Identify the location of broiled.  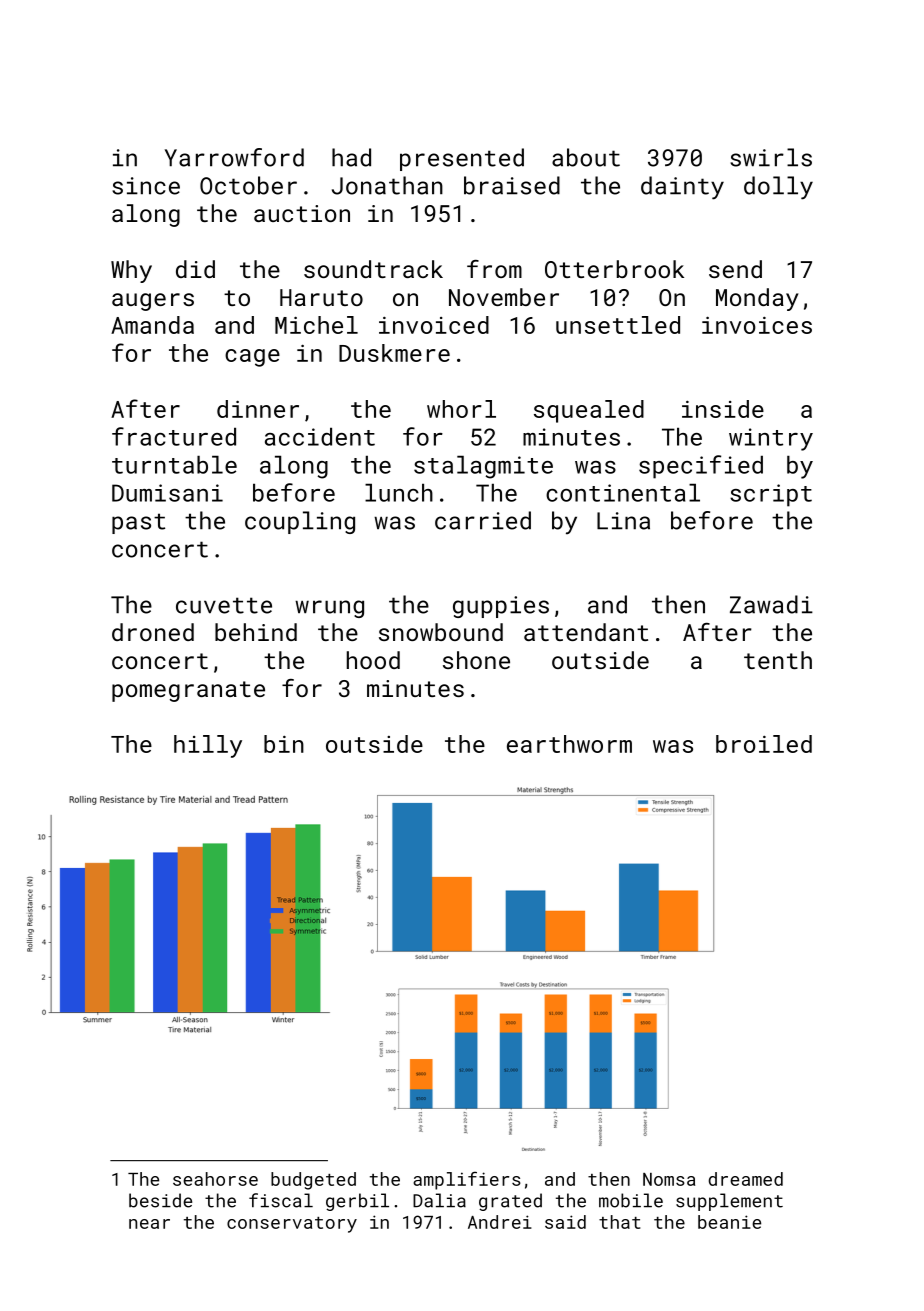
(764, 744).
